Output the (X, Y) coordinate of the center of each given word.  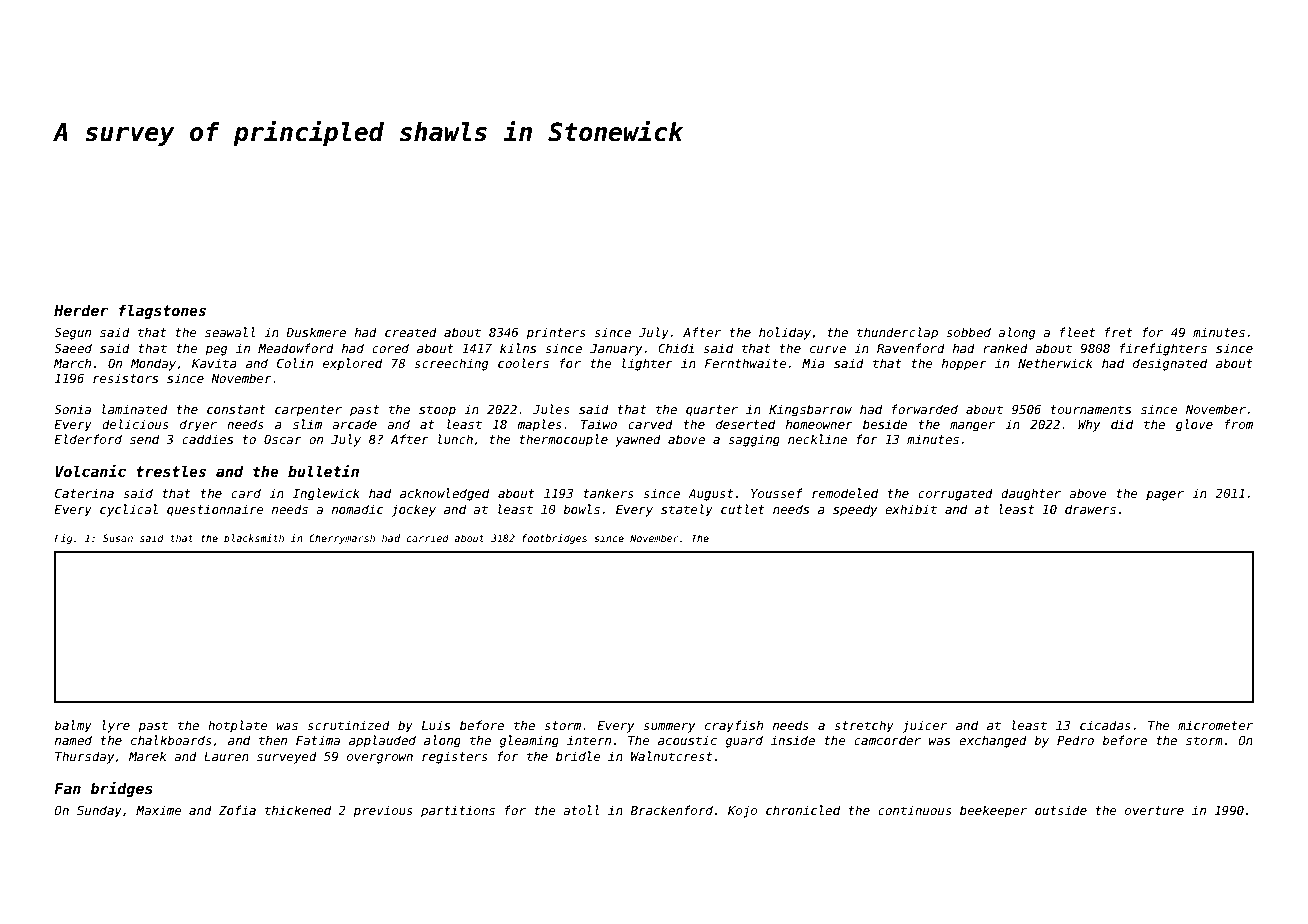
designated (1170, 364)
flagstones (162, 311)
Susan (118, 538)
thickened (298, 810)
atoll (581, 810)
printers (556, 333)
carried (427, 538)
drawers (1090, 509)
